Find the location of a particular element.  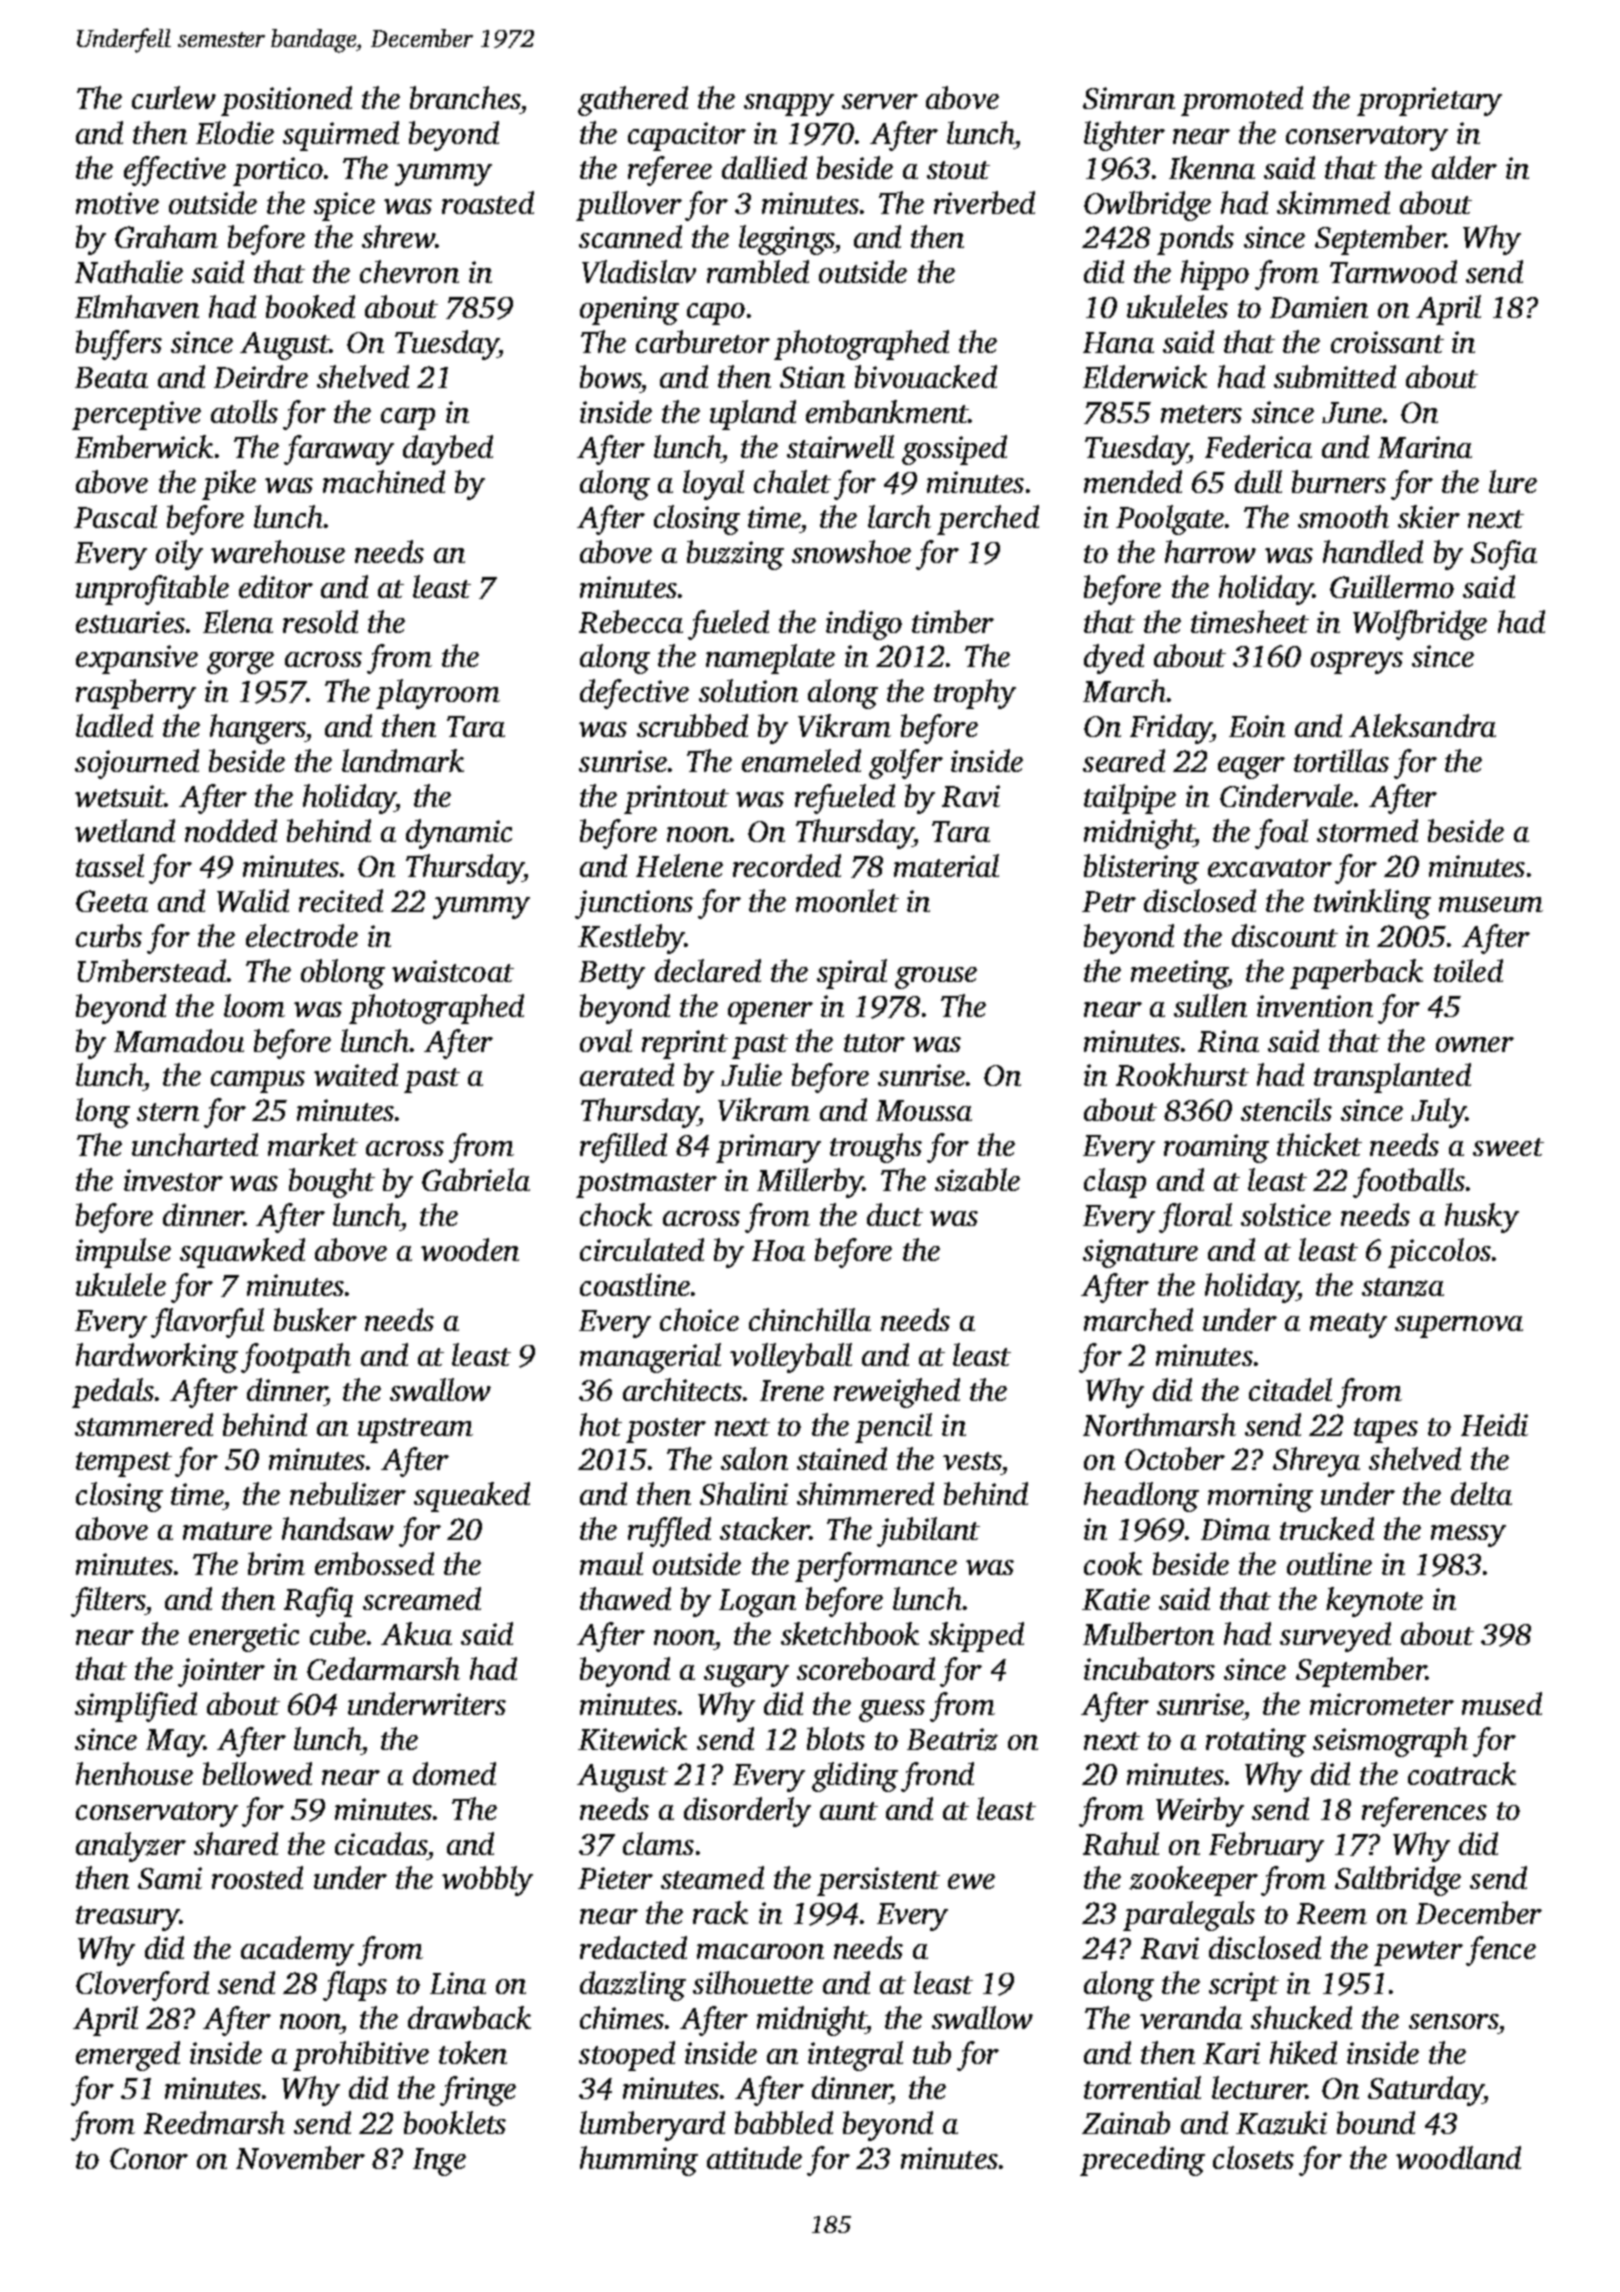

branches is located at coordinates (465, 97).
